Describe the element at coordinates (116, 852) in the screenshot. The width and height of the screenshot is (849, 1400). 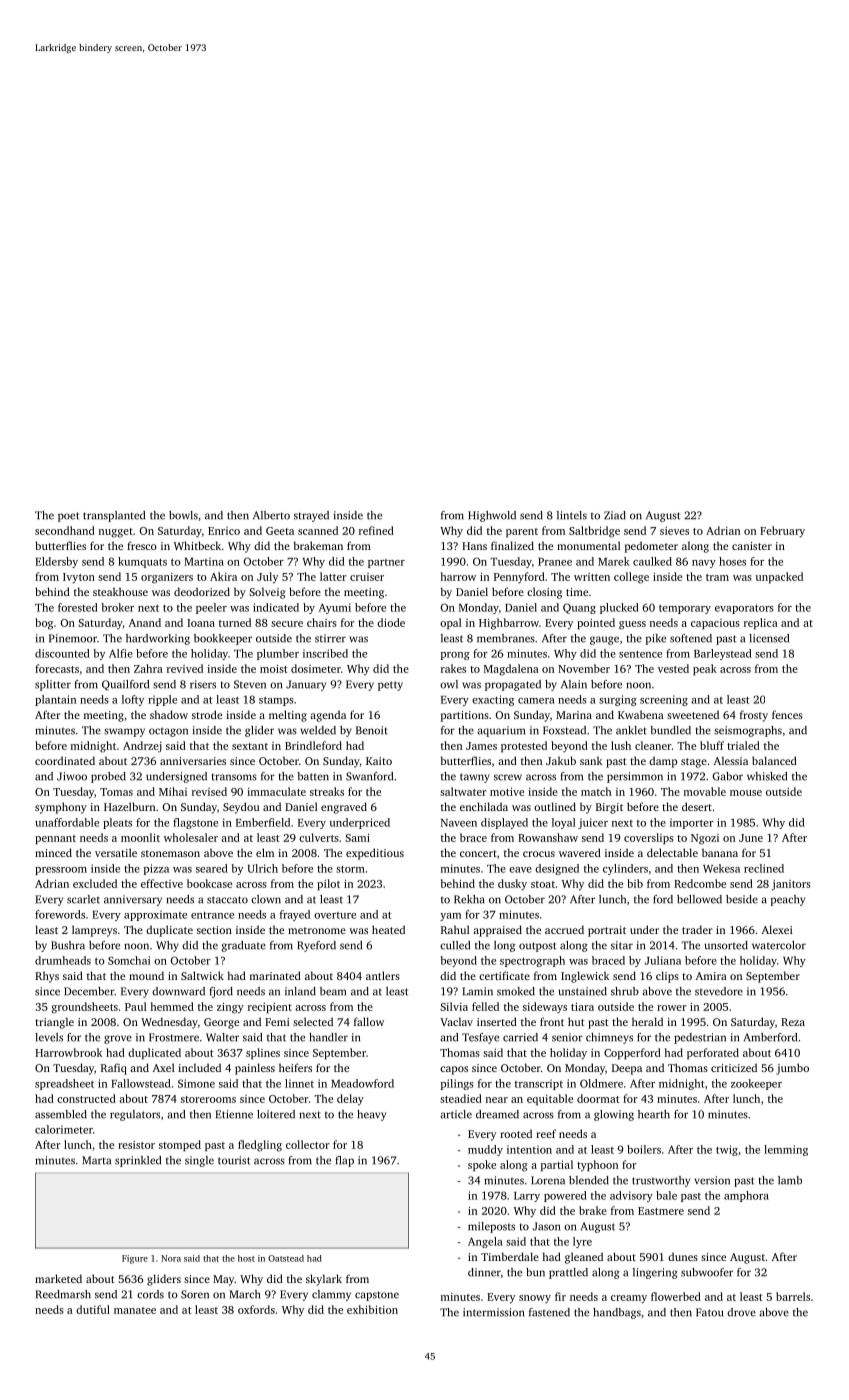
I see `versatile` at that location.
